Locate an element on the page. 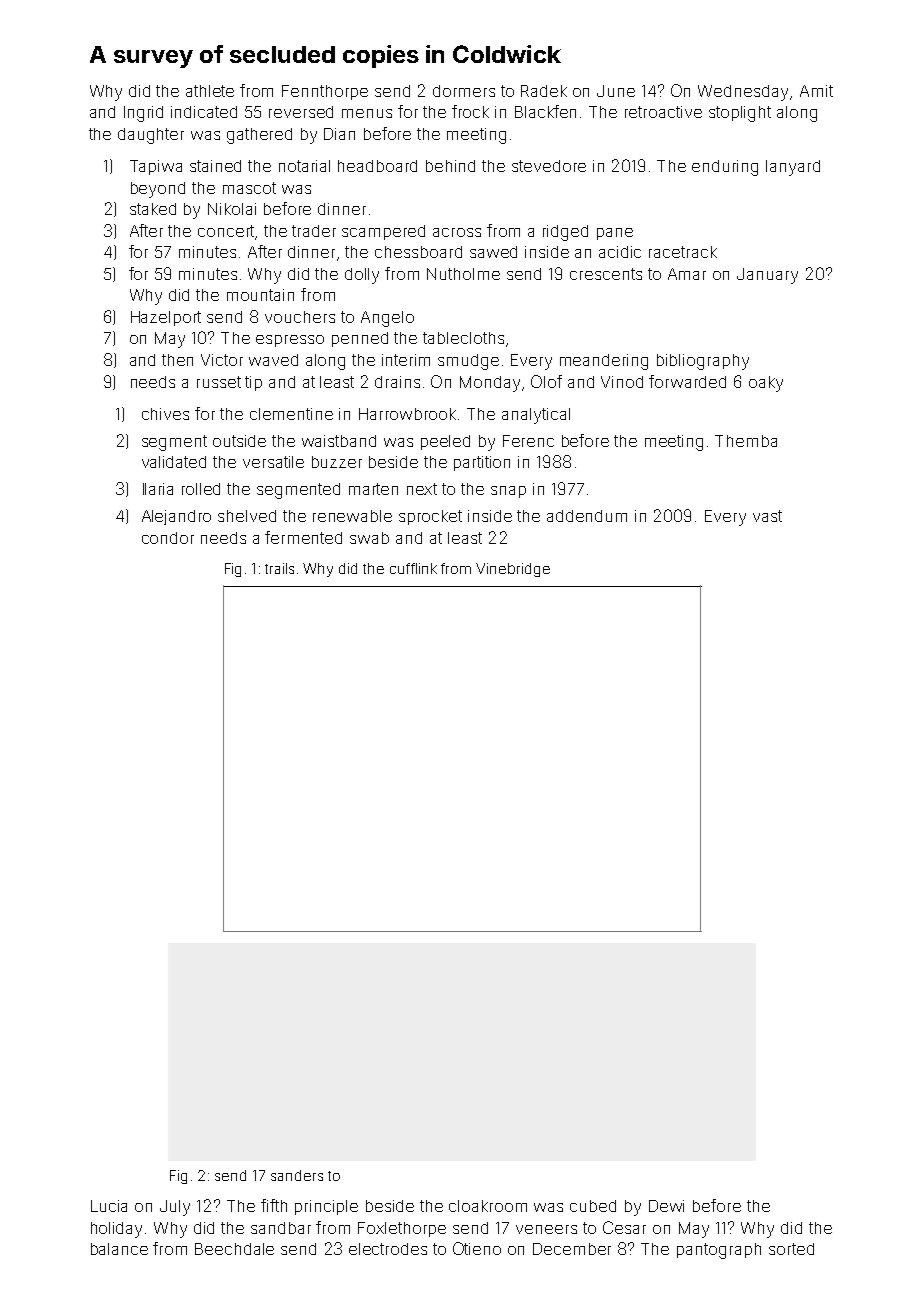  condor is located at coordinates (168, 538).
